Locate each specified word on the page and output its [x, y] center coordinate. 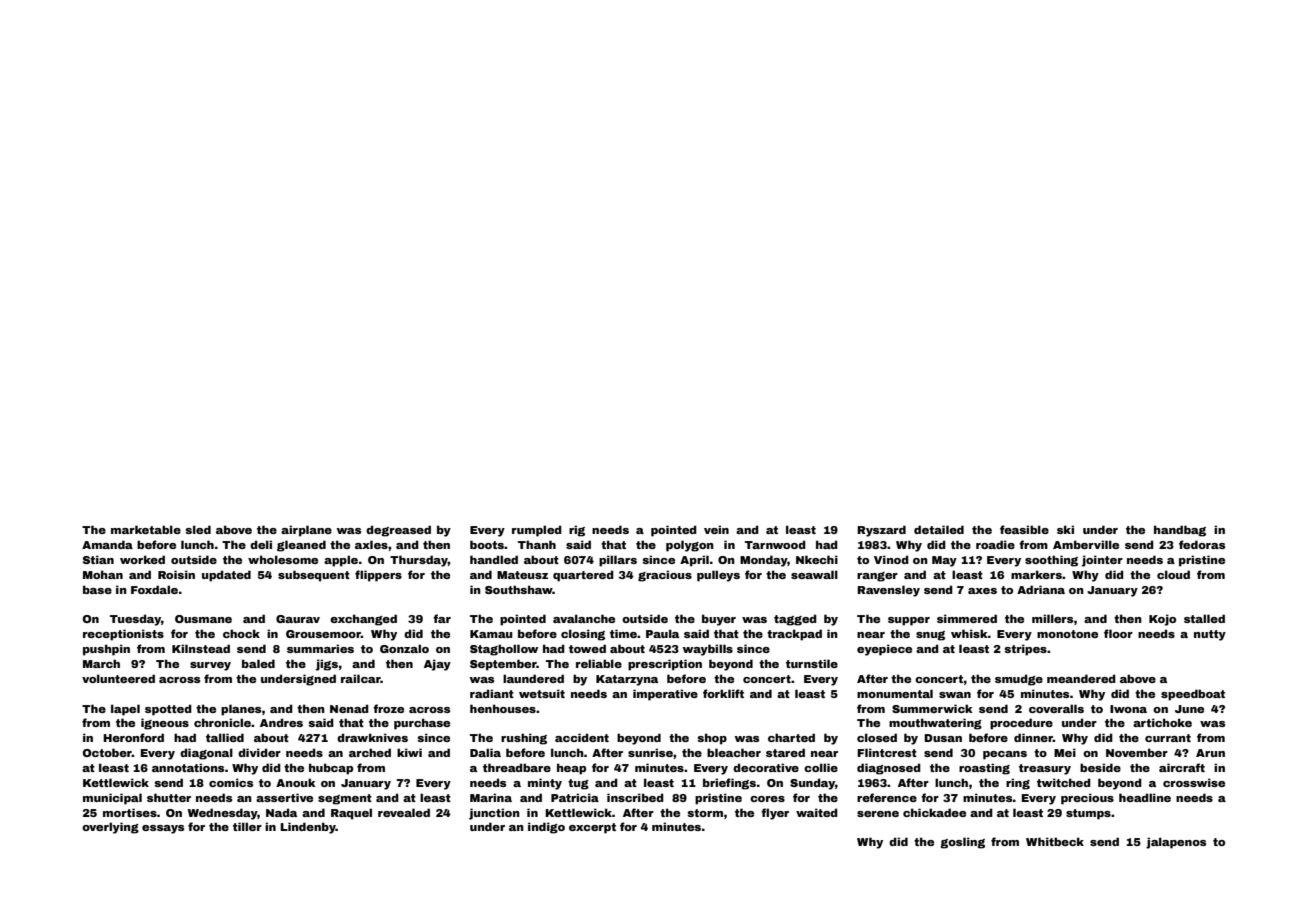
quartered [583, 576]
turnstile [812, 663]
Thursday [419, 561]
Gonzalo [404, 648]
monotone [1067, 634]
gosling [962, 843]
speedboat [1193, 695]
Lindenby [308, 828]
